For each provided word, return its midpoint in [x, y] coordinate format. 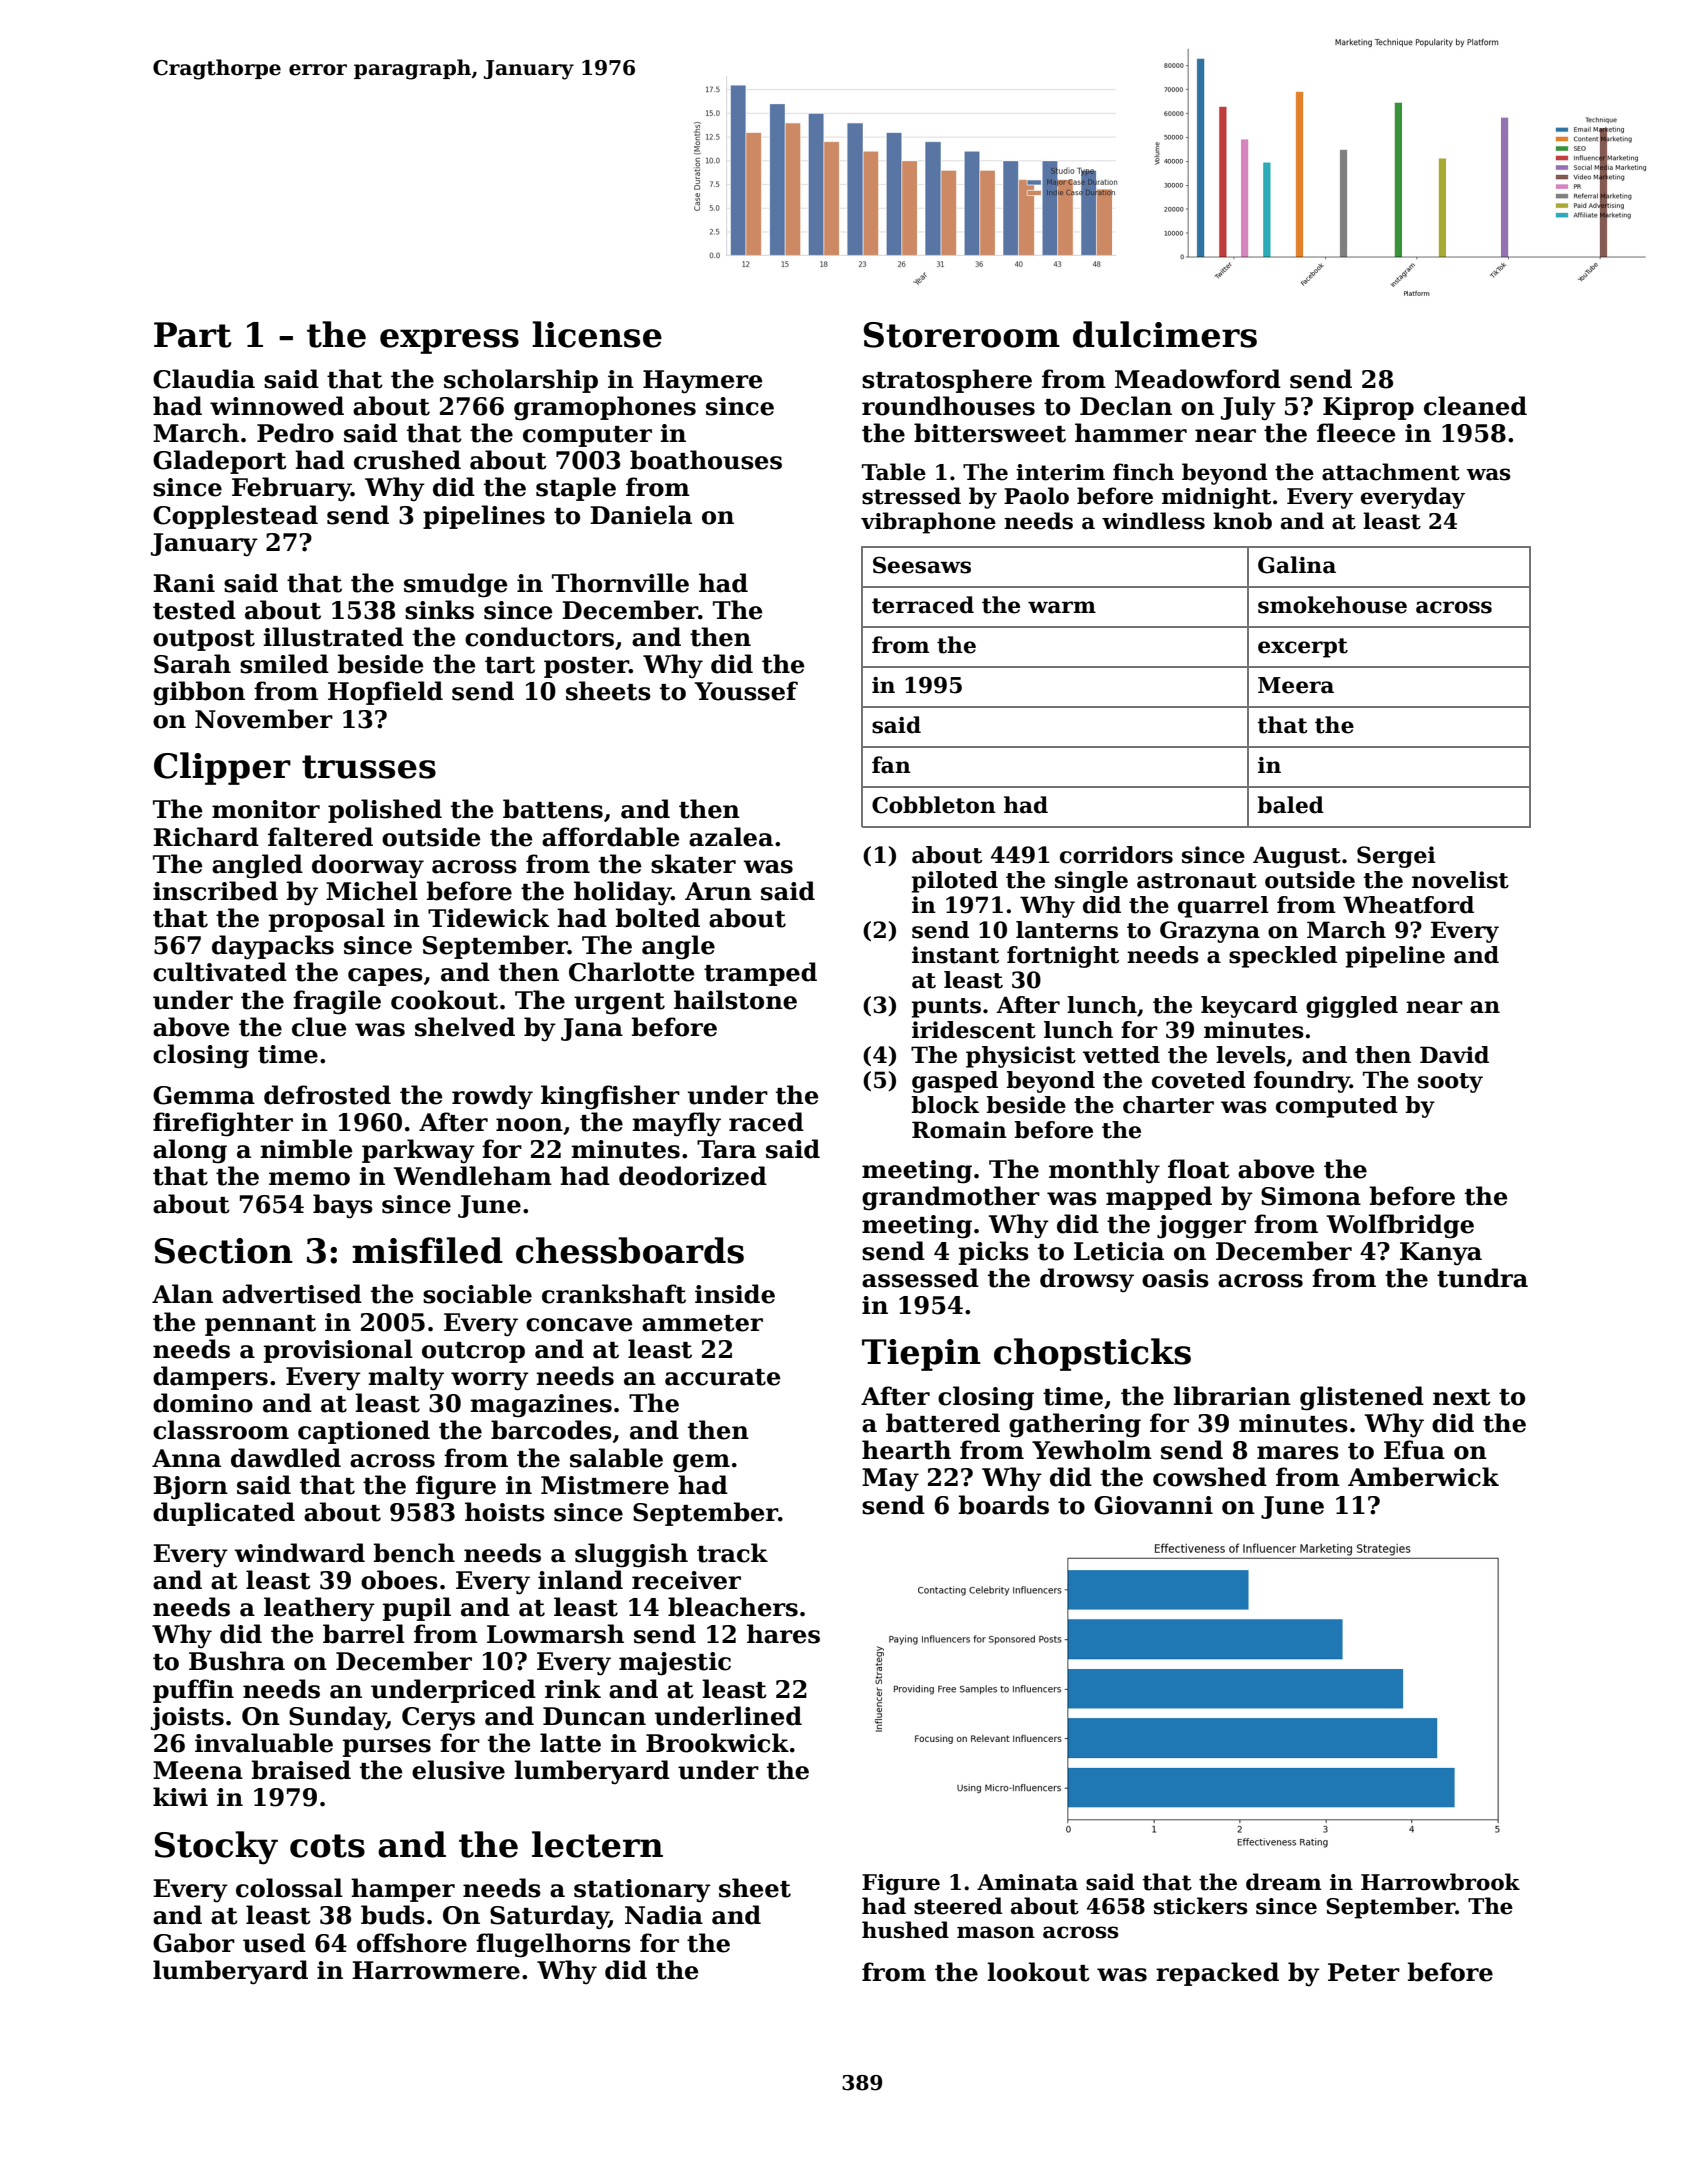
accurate [723, 1377]
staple [576, 489]
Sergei [1396, 857]
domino [203, 1403]
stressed [911, 496]
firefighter [223, 1124]
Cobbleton [934, 805]
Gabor [194, 1943]
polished [385, 811]
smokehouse [1332, 605]
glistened [1362, 1398]
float [1199, 1169]
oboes [399, 1580]
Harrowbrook [1440, 1882]
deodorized [693, 1176]
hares [783, 1634]
